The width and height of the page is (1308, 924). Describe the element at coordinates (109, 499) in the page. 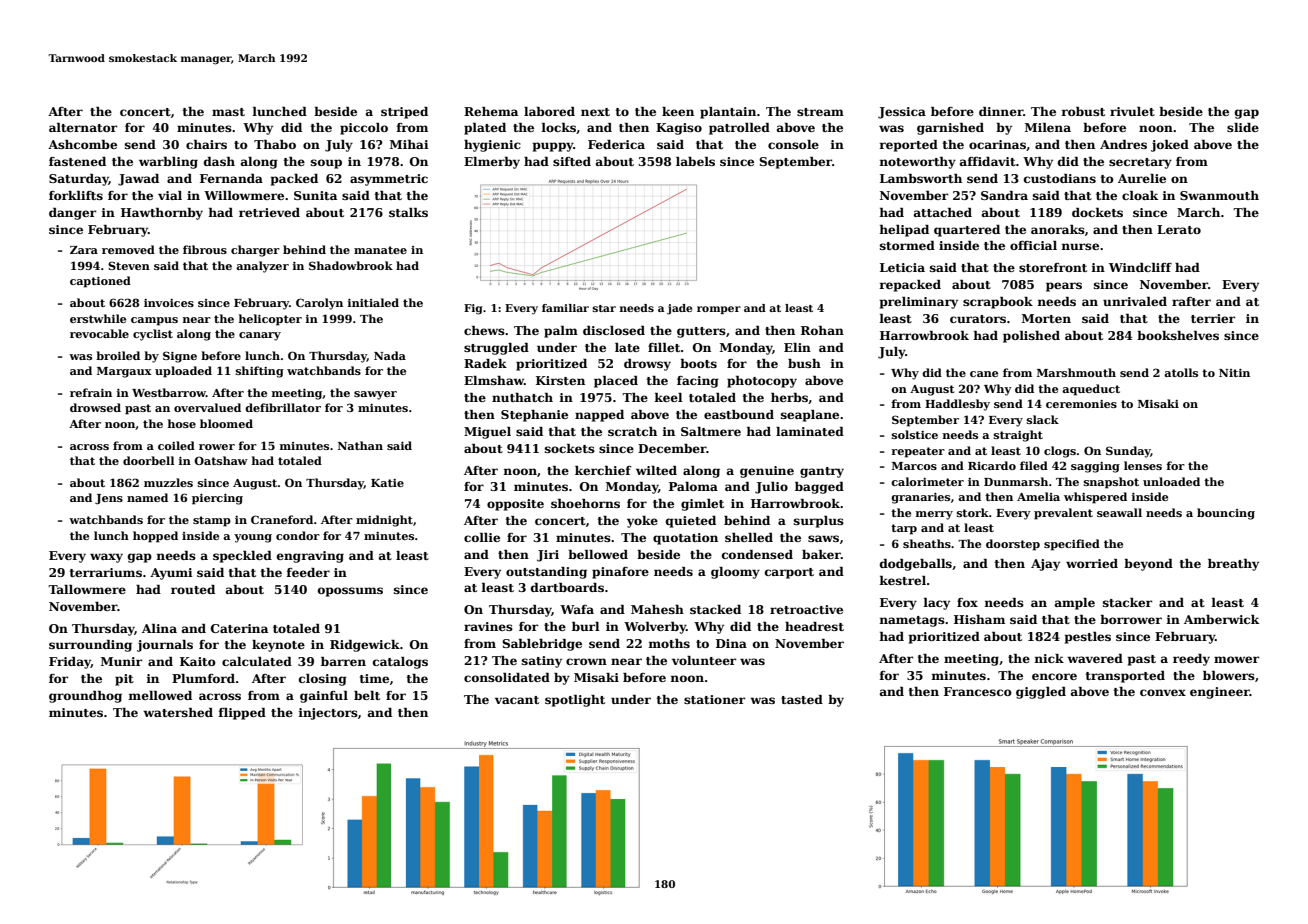

I see `Jens` at that location.
